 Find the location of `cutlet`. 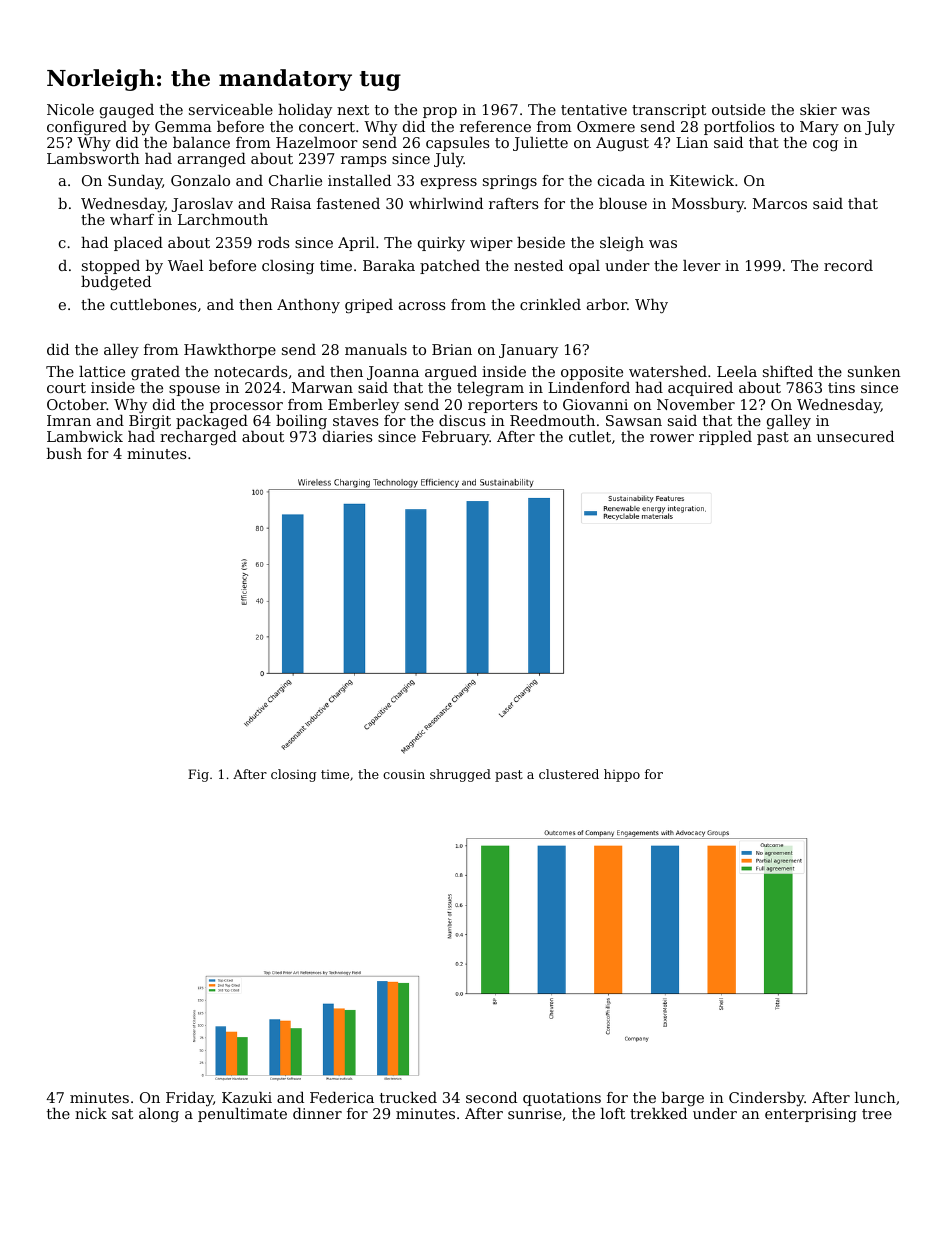

cutlet is located at coordinates (590, 436).
